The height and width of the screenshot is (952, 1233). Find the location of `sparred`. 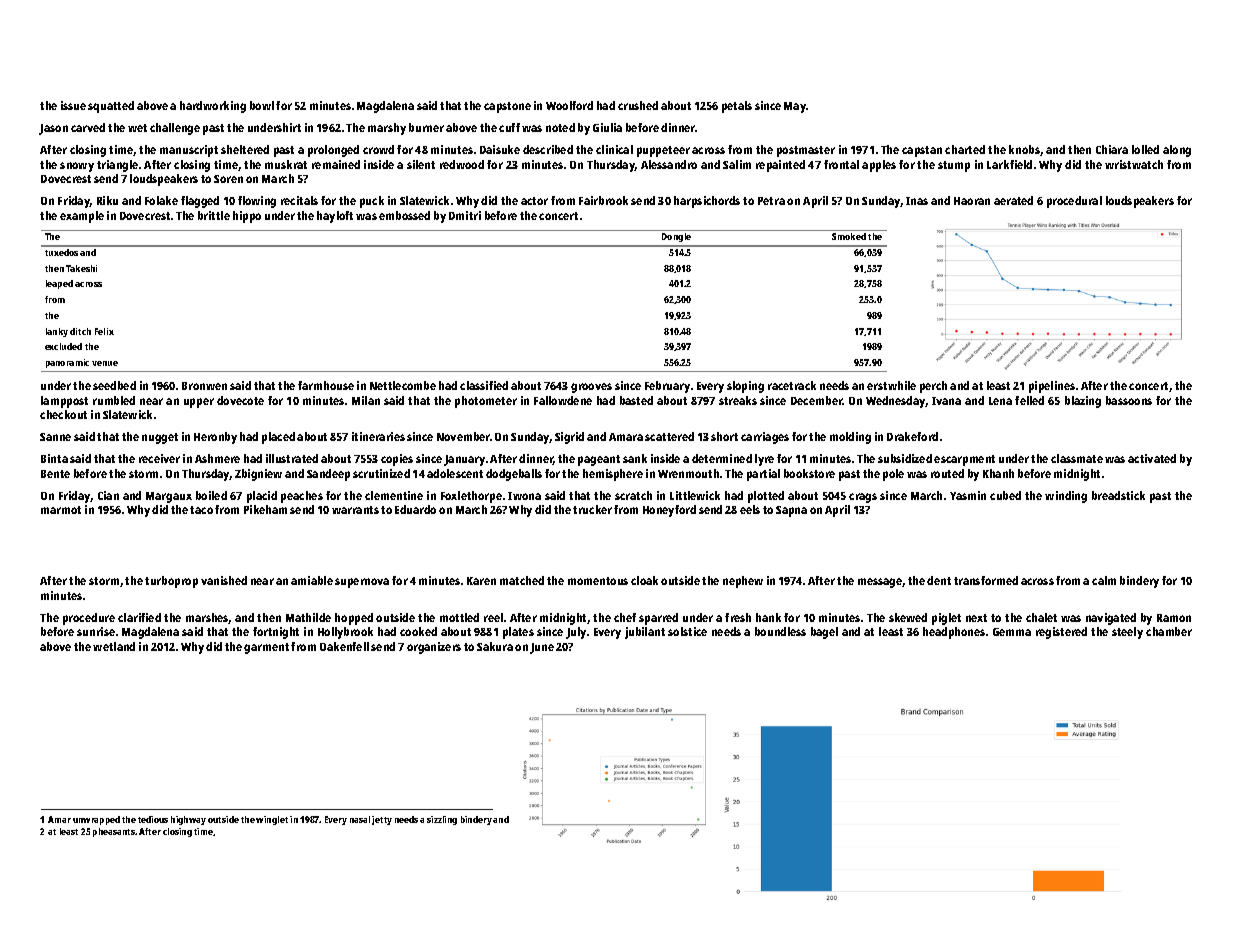

sparred is located at coordinates (658, 619).
